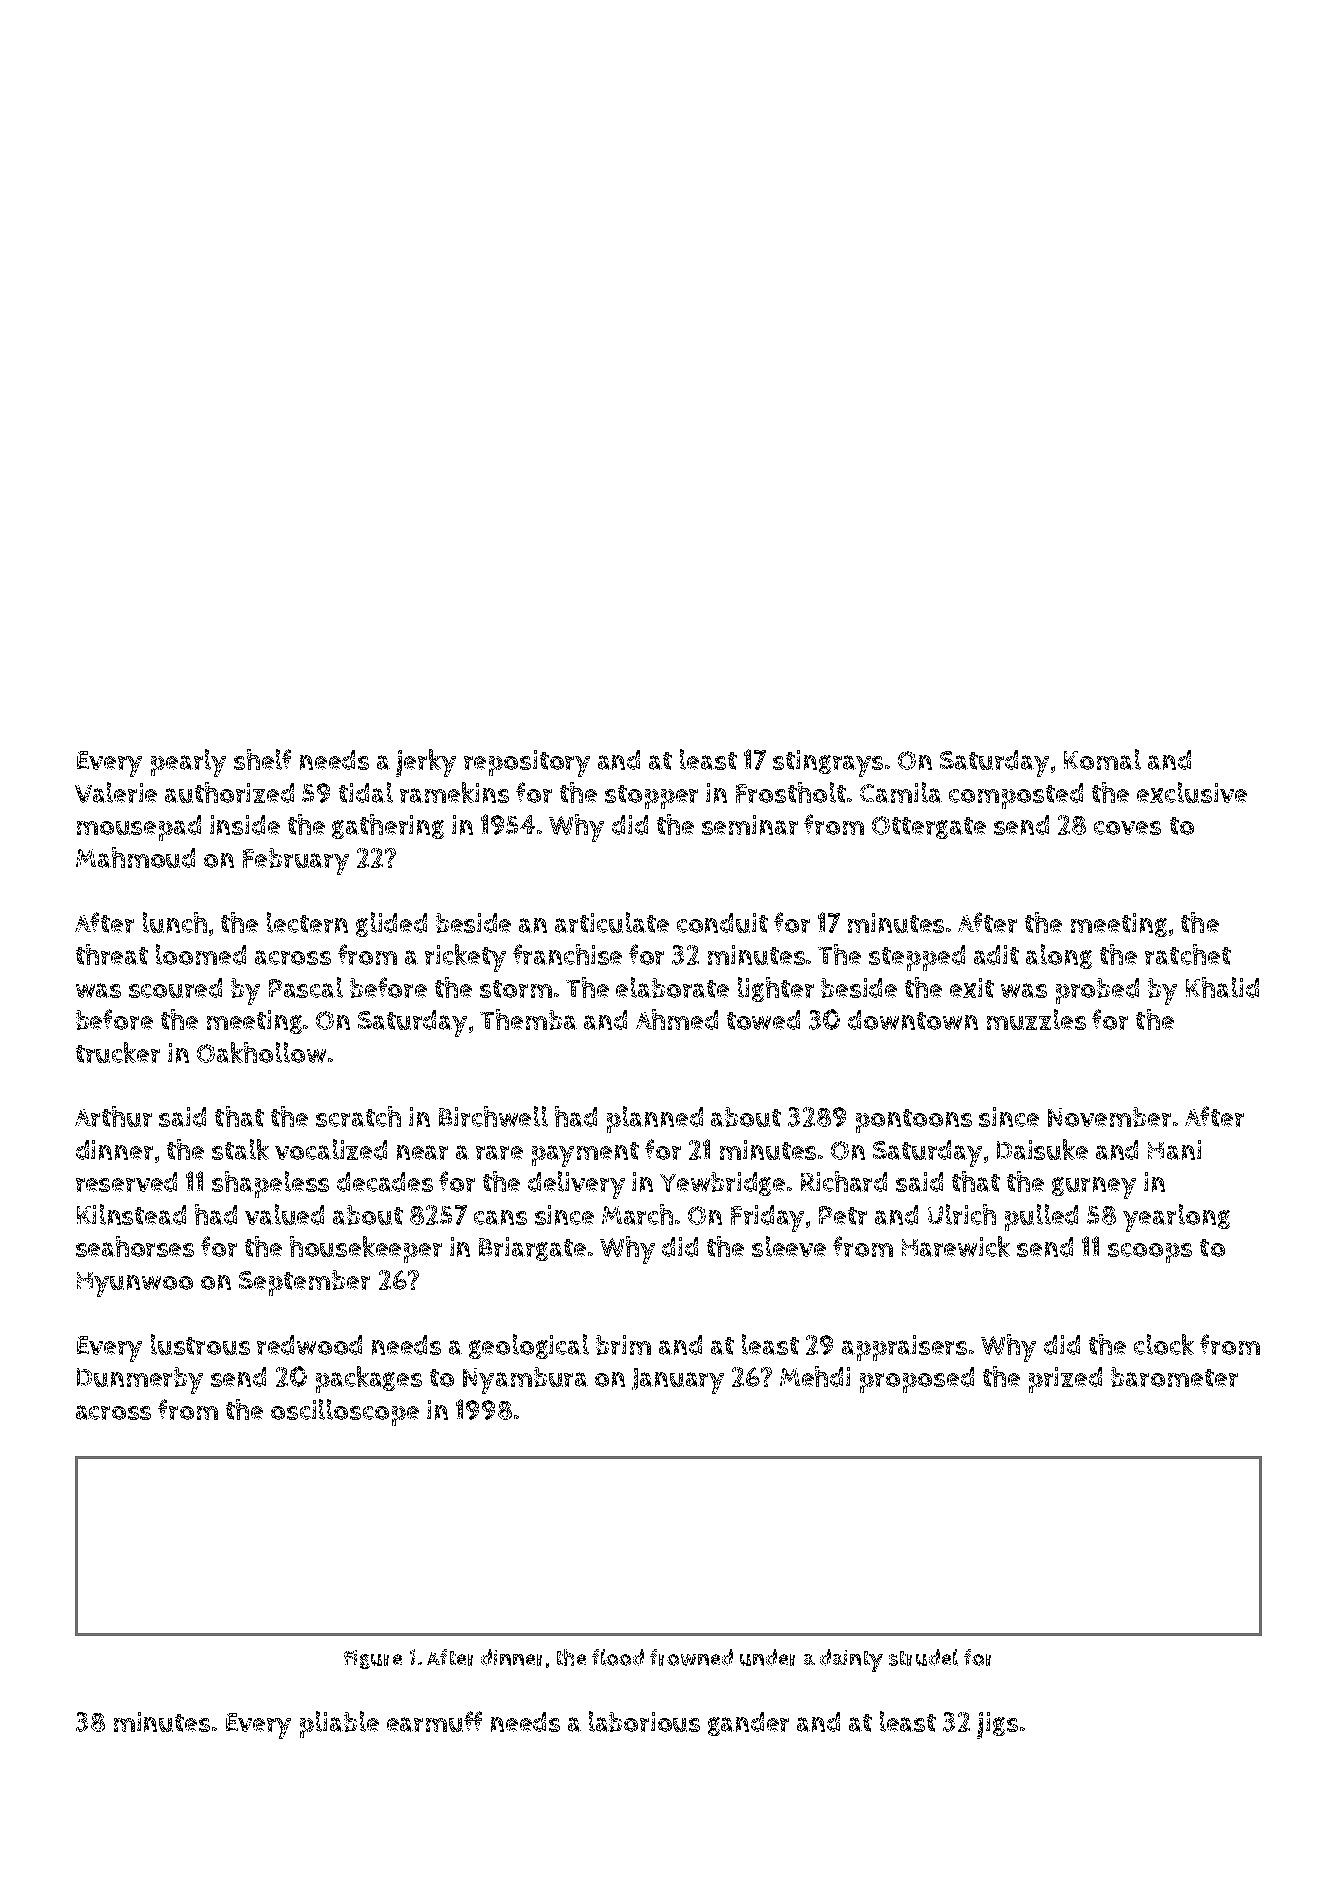 The width and height of the document is (1337, 1891). I want to click on valued, so click(284, 1214).
